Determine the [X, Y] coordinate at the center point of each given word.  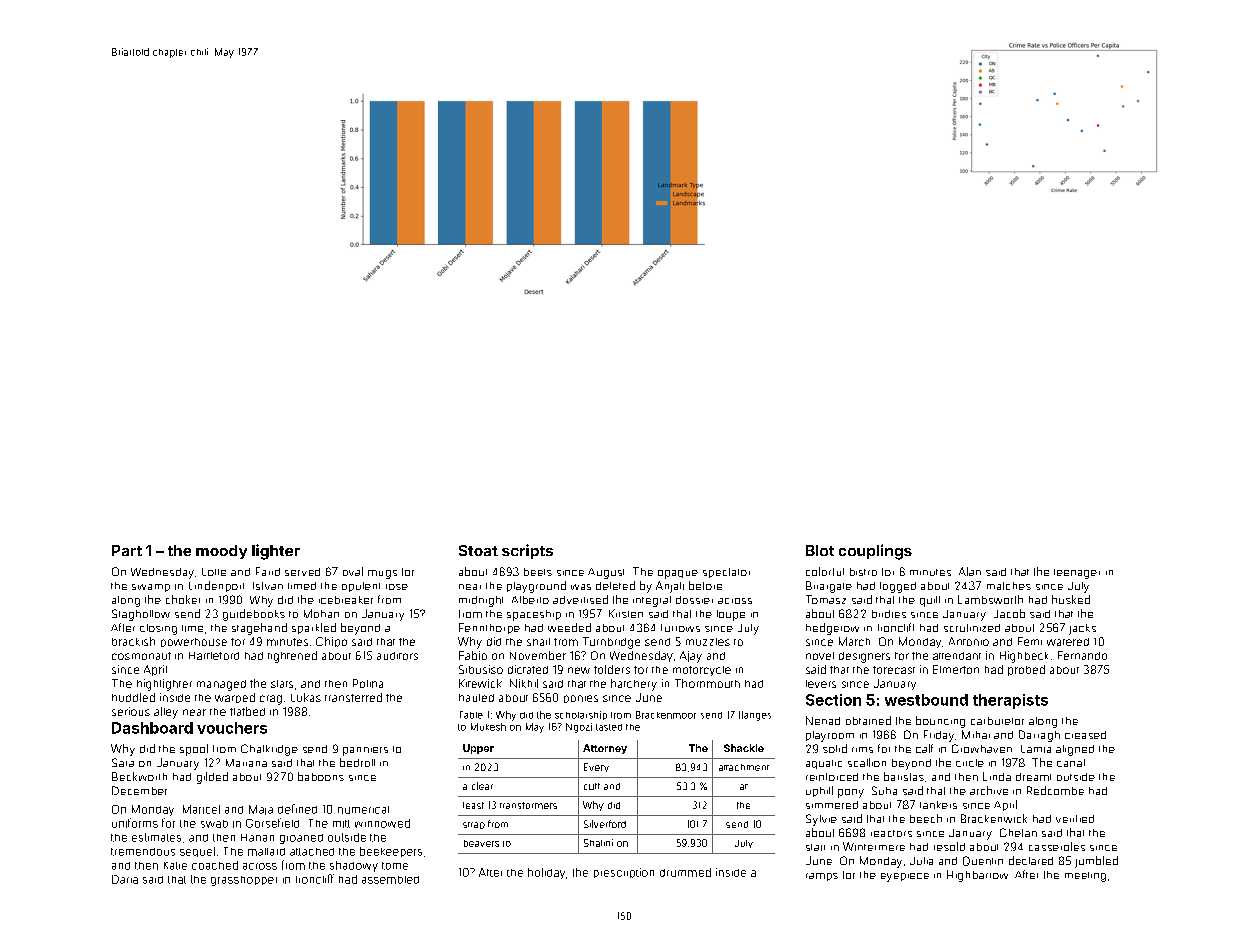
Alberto [530, 600]
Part [127, 550]
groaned [301, 839]
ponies [581, 699]
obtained [868, 720]
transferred [353, 697]
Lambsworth [990, 599]
